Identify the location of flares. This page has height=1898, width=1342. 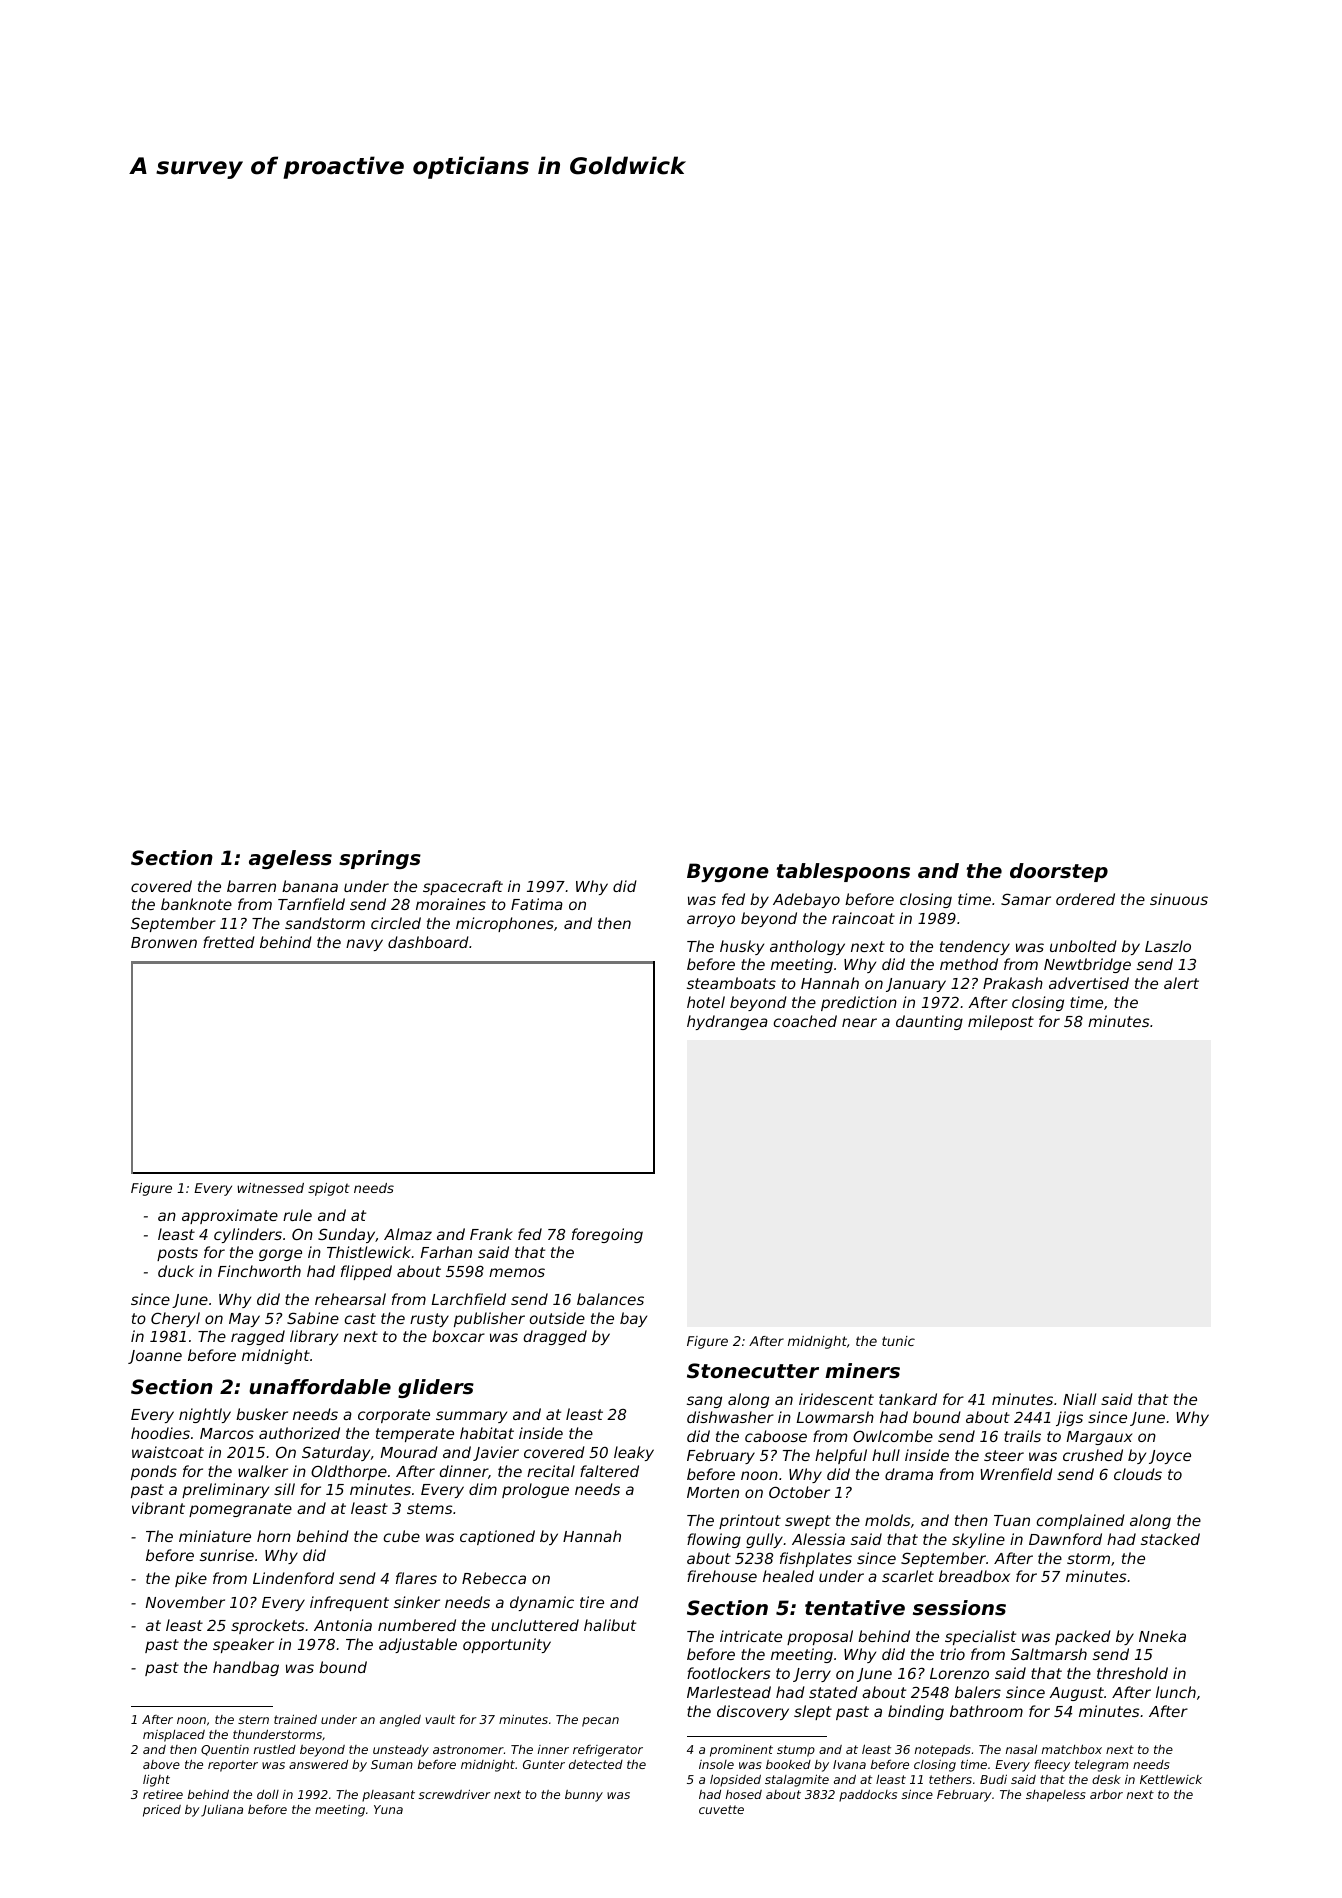
(416, 1578).
